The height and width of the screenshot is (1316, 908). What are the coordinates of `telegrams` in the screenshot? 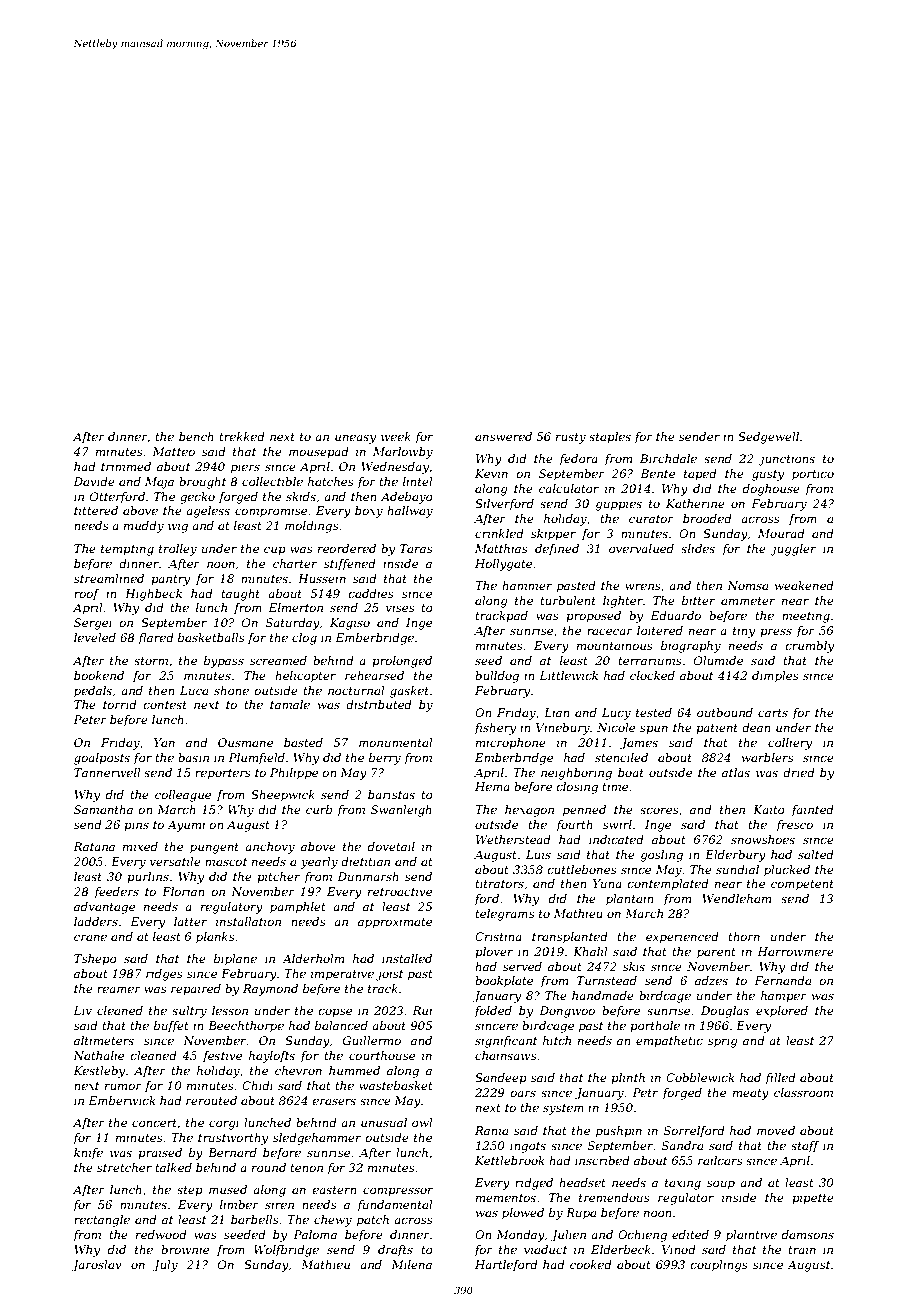 It's located at (505, 915).
